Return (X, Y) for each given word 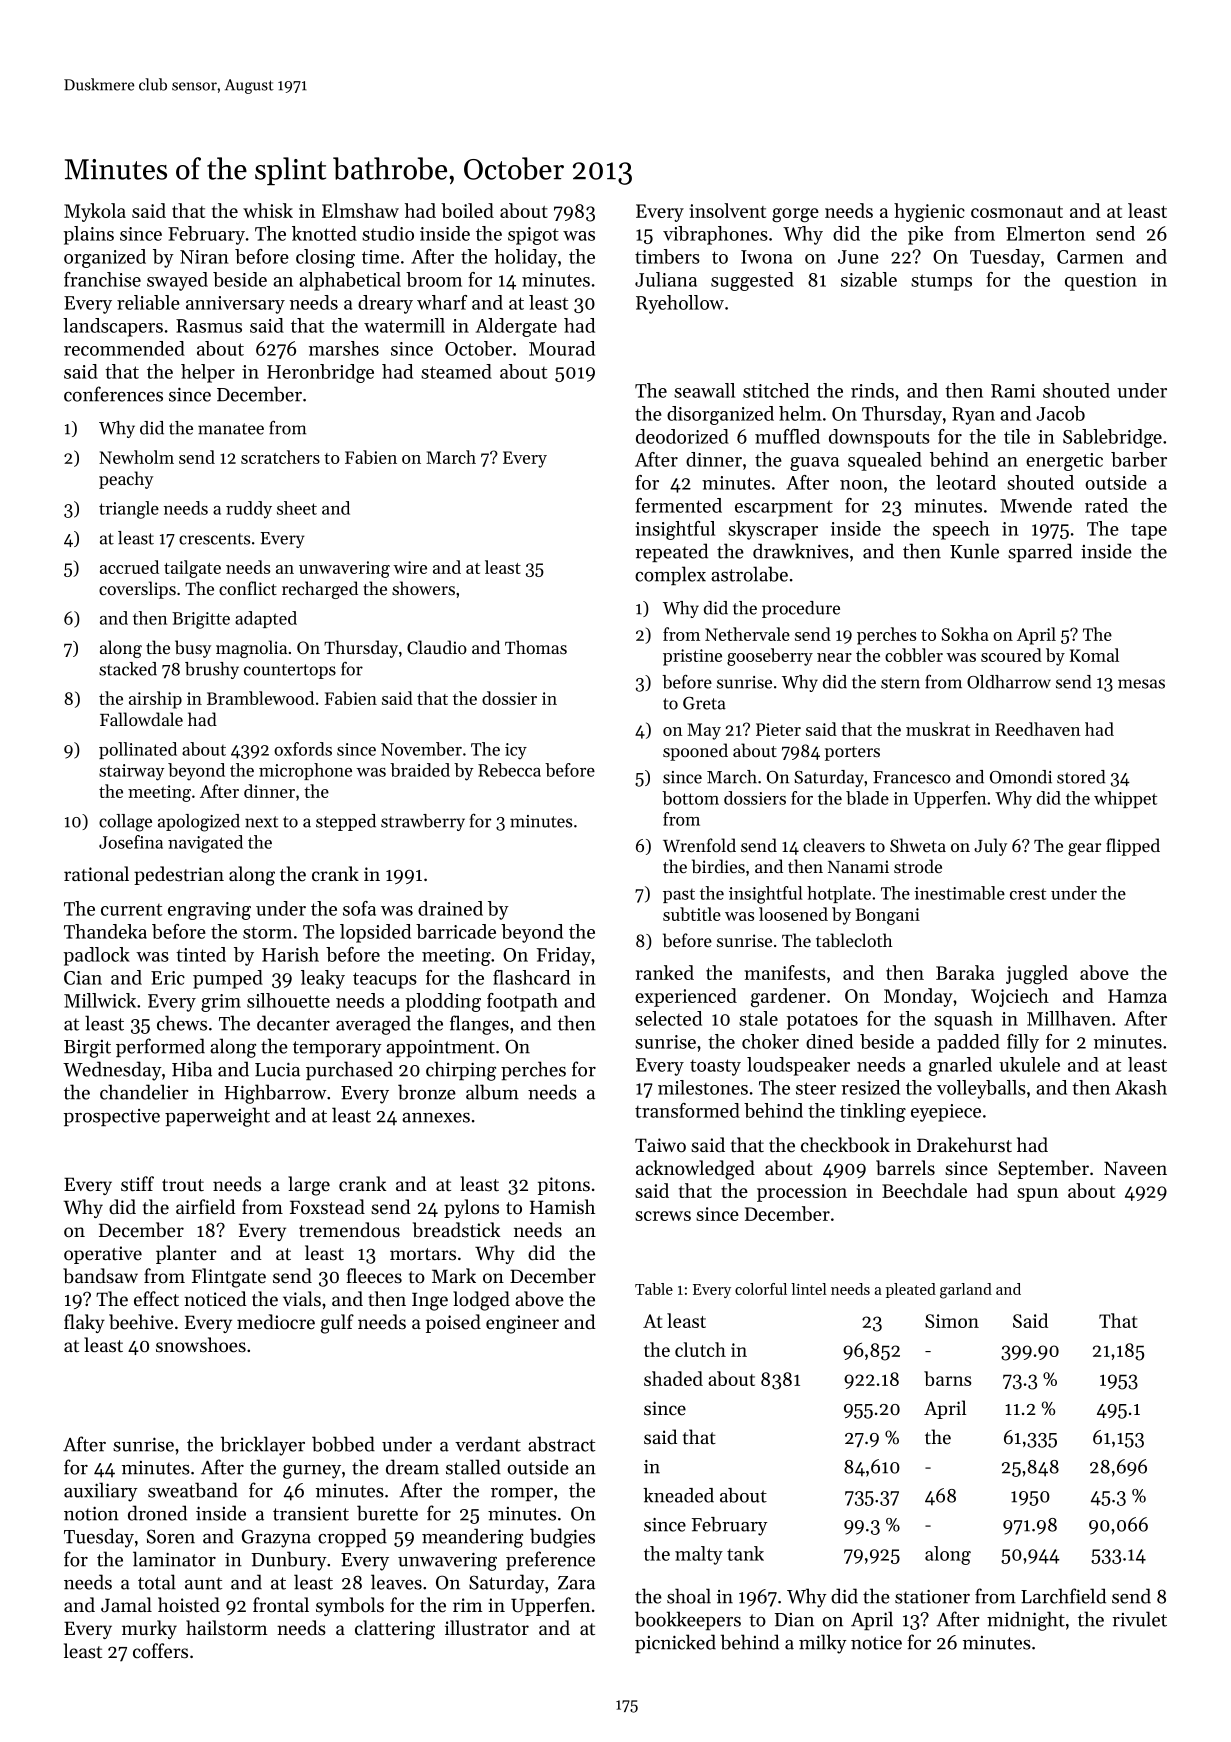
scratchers (280, 457)
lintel (809, 1289)
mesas (1141, 684)
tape (1149, 532)
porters (852, 753)
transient (311, 1514)
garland (966, 1291)
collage (125, 823)
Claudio (437, 647)
